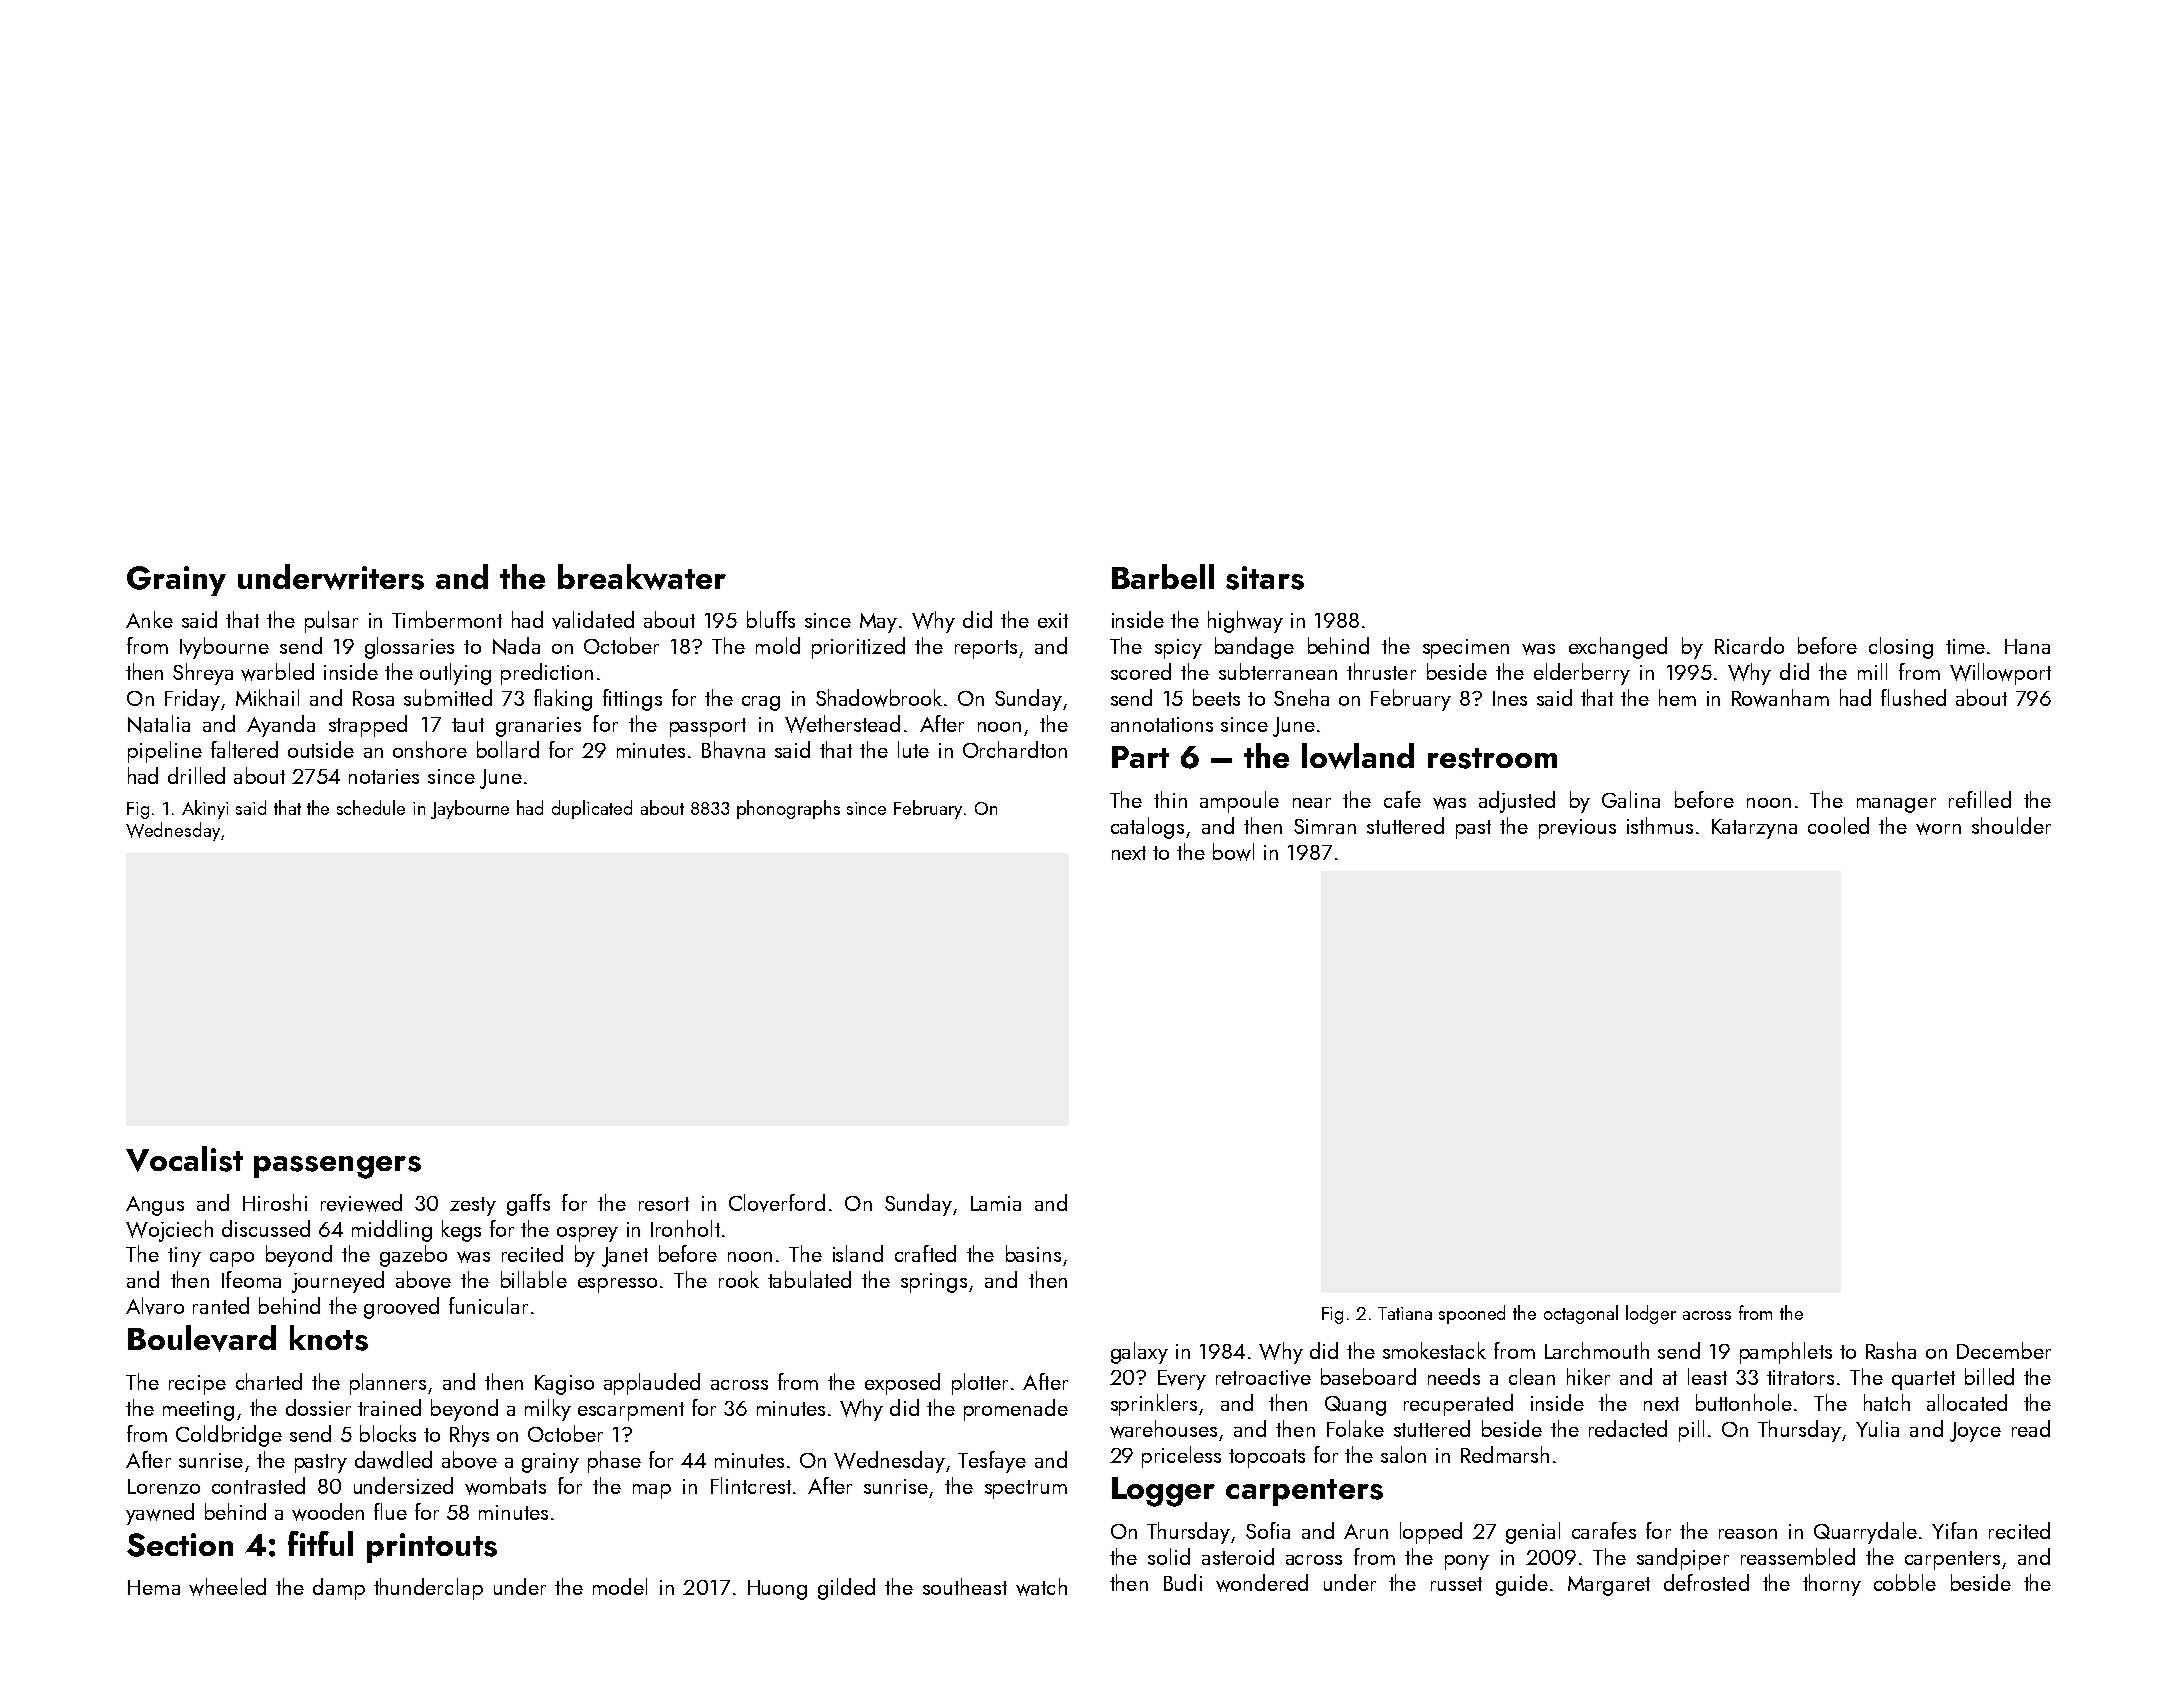  Describe the element at coordinates (1651, 1314) in the screenshot. I see `lodger` at that location.
